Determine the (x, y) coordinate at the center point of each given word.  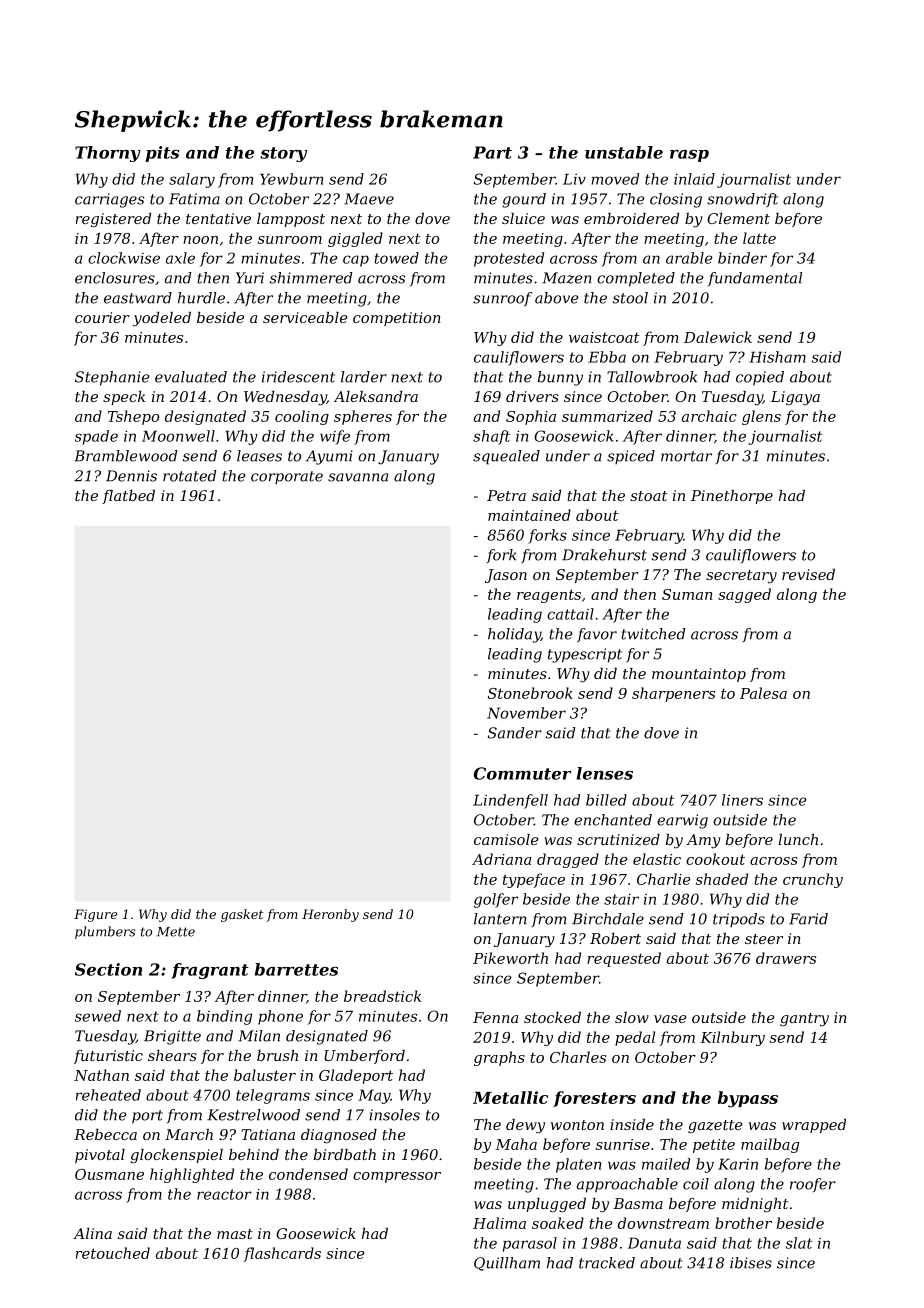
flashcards (282, 1254)
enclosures (115, 278)
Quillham (507, 1264)
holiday (514, 635)
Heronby (330, 915)
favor (597, 635)
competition (397, 319)
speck (124, 398)
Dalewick (718, 337)
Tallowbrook (652, 377)
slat (799, 1243)
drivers (532, 396)
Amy (703, 841)
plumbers (105, 932)
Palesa (763, 693)
